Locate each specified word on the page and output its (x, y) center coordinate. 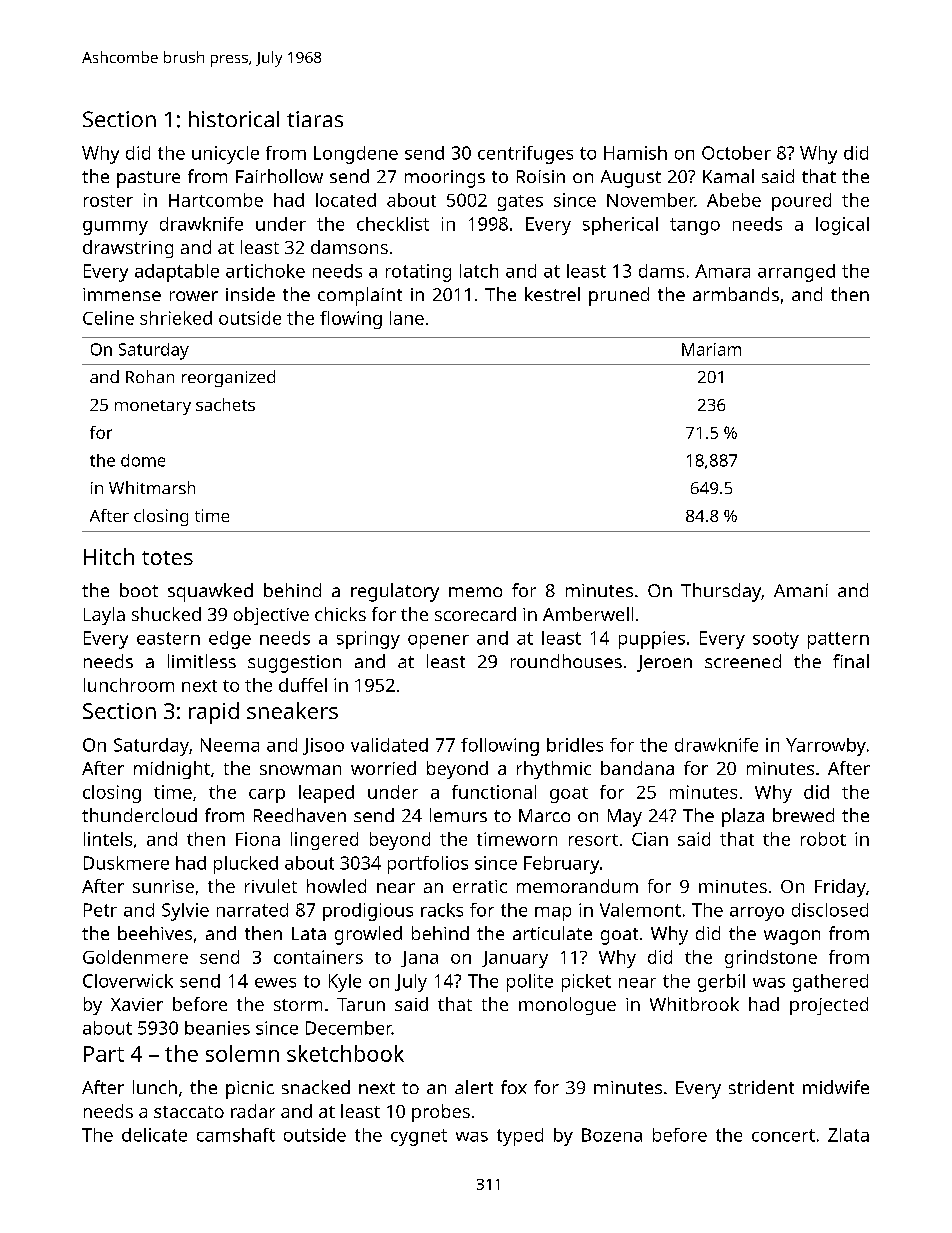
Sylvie (185, 912)
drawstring (128, 249)
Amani (801, 590)
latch (479, 271)
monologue (567, 1006)
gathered (830, 983)
